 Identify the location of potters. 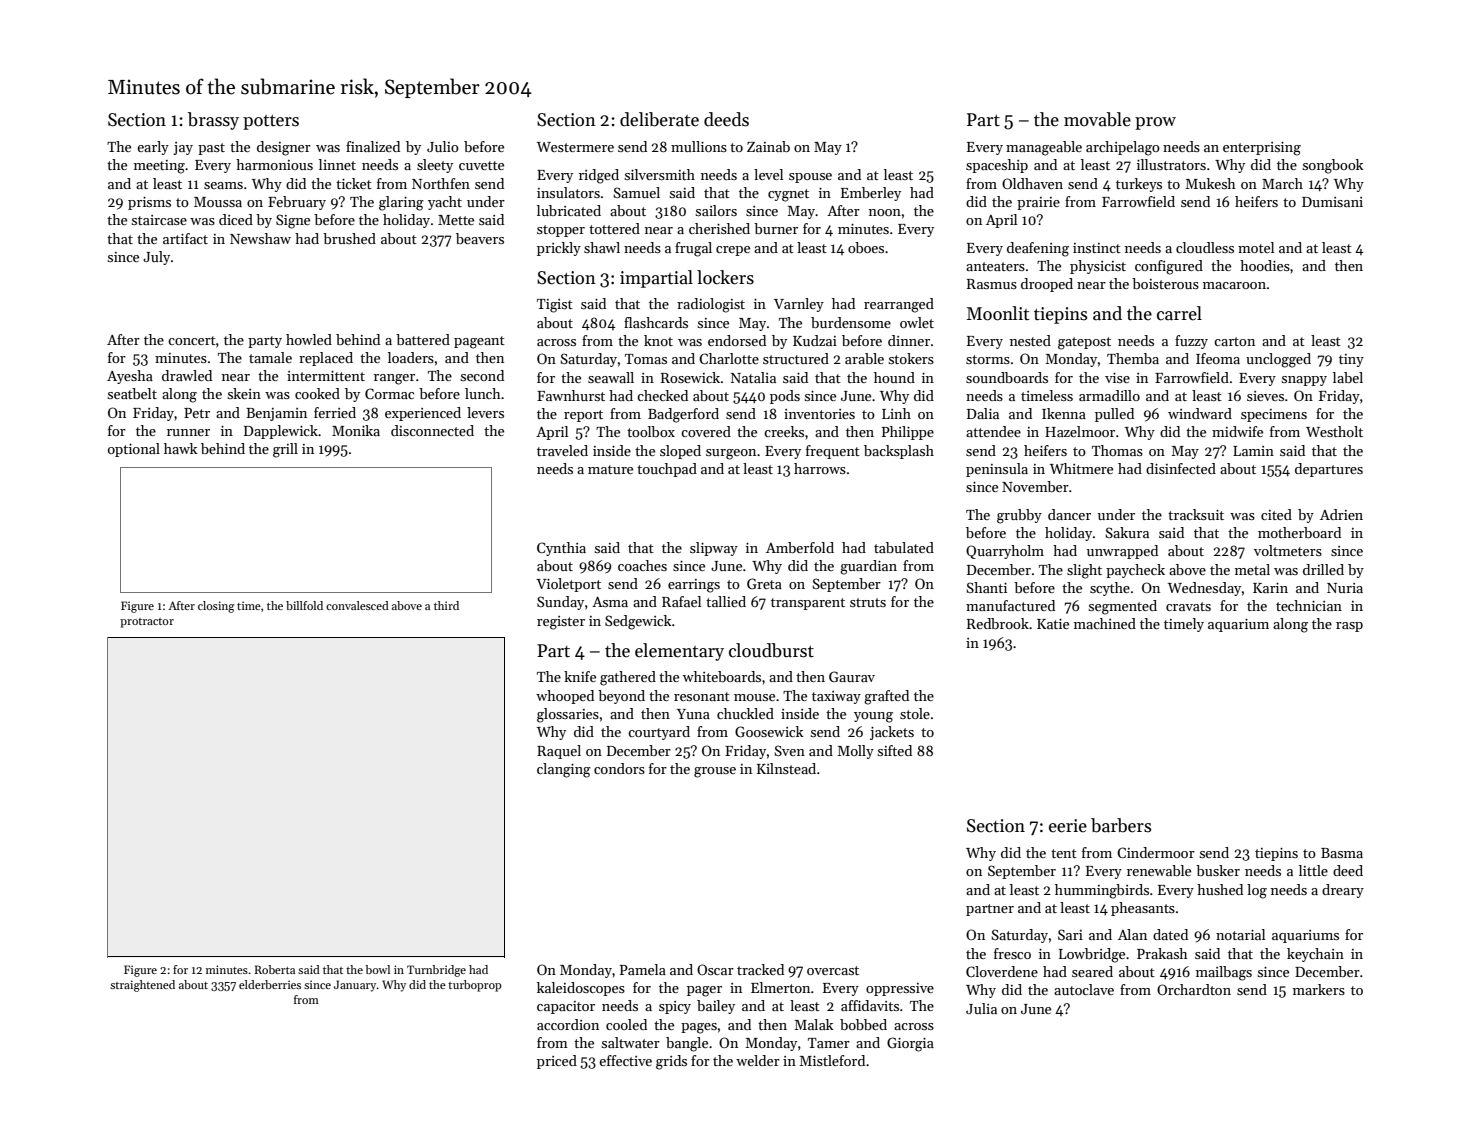
(271, 122).
